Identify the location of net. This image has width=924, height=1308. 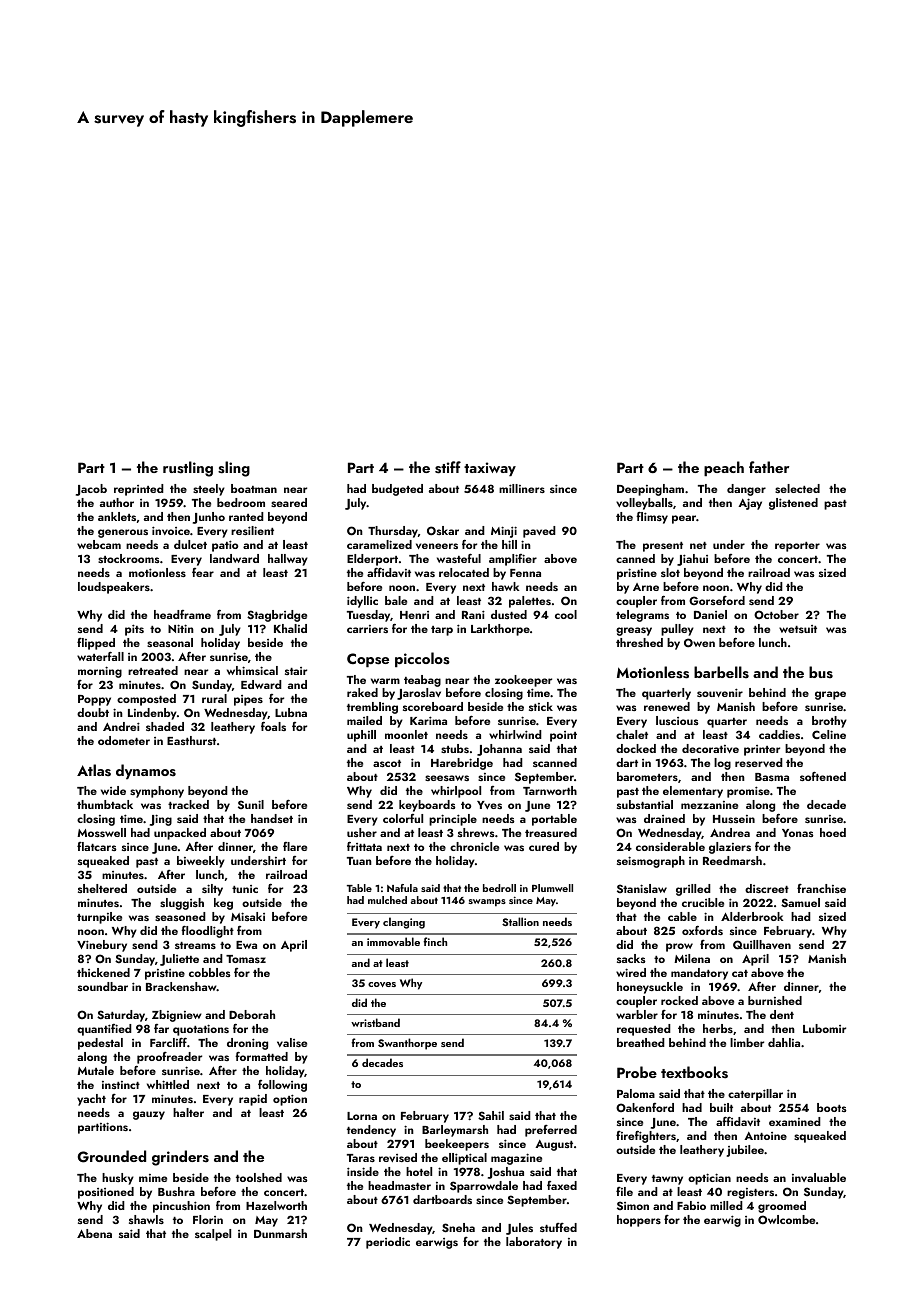
(698, 545).
